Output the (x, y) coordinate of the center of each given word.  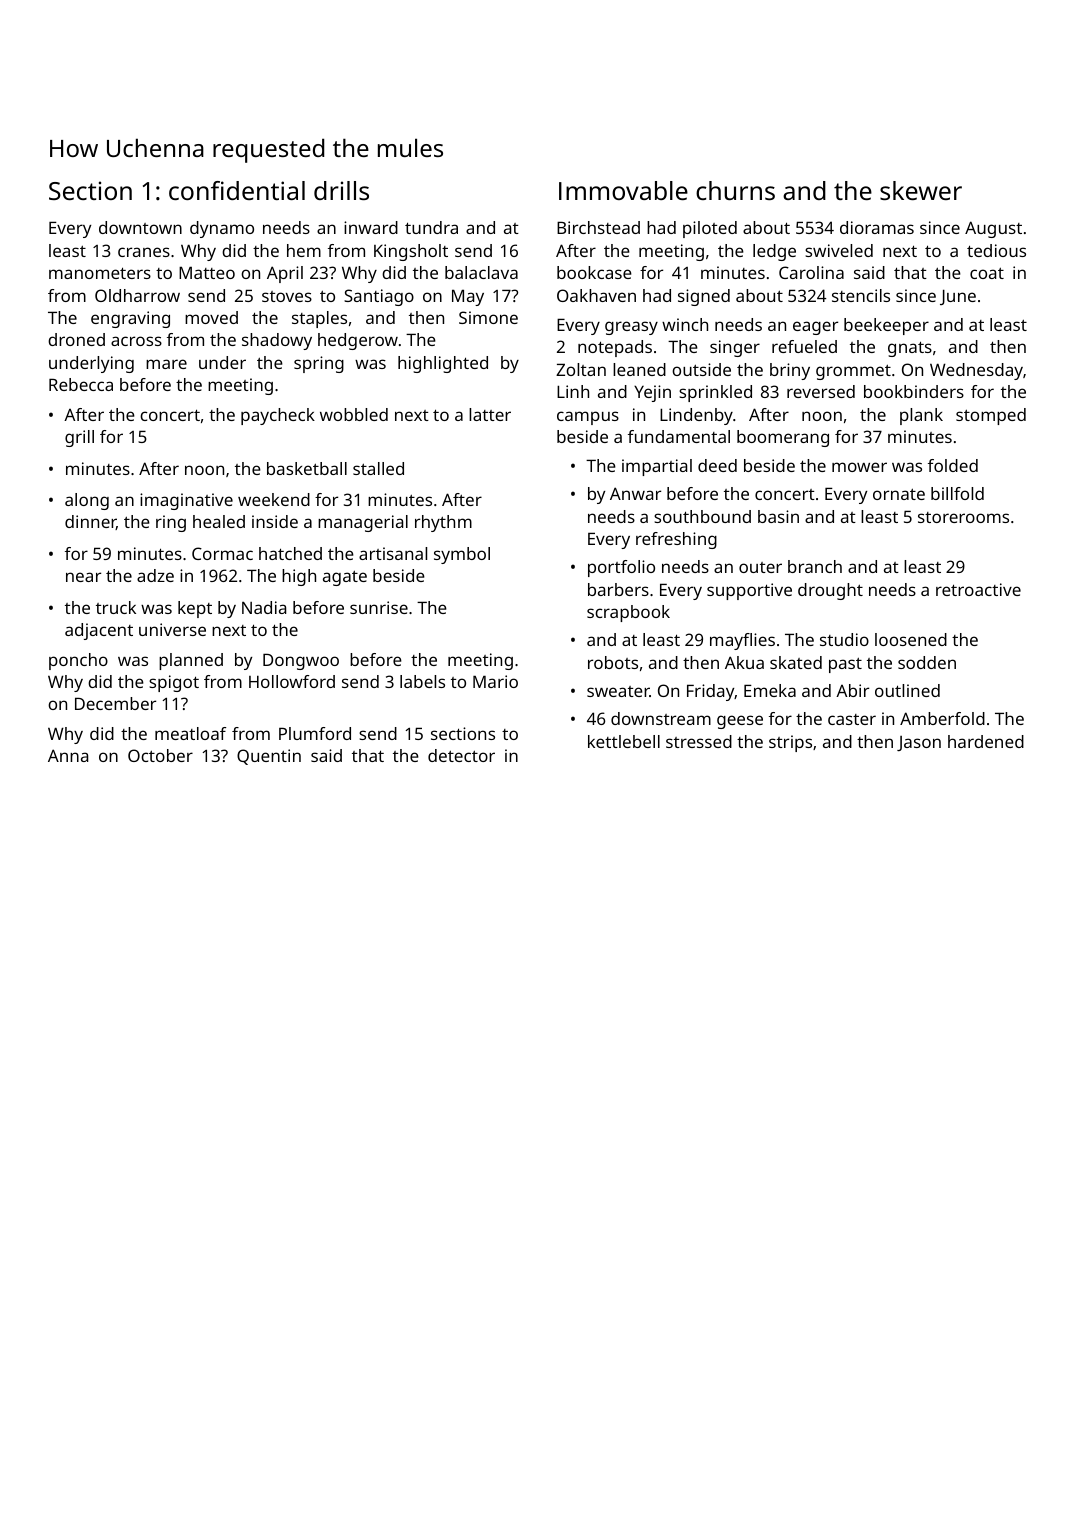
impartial (657, 467)
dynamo (222, 229)
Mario (495, 681)
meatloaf (190, 733)
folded (953, 465)
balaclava (481, 272)
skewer (921, 190)
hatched (290, 553)
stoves (287, 296)
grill (79, 438)
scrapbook (628, 613)
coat (987, 273)
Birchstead (598, 227)
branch (815, 566)
